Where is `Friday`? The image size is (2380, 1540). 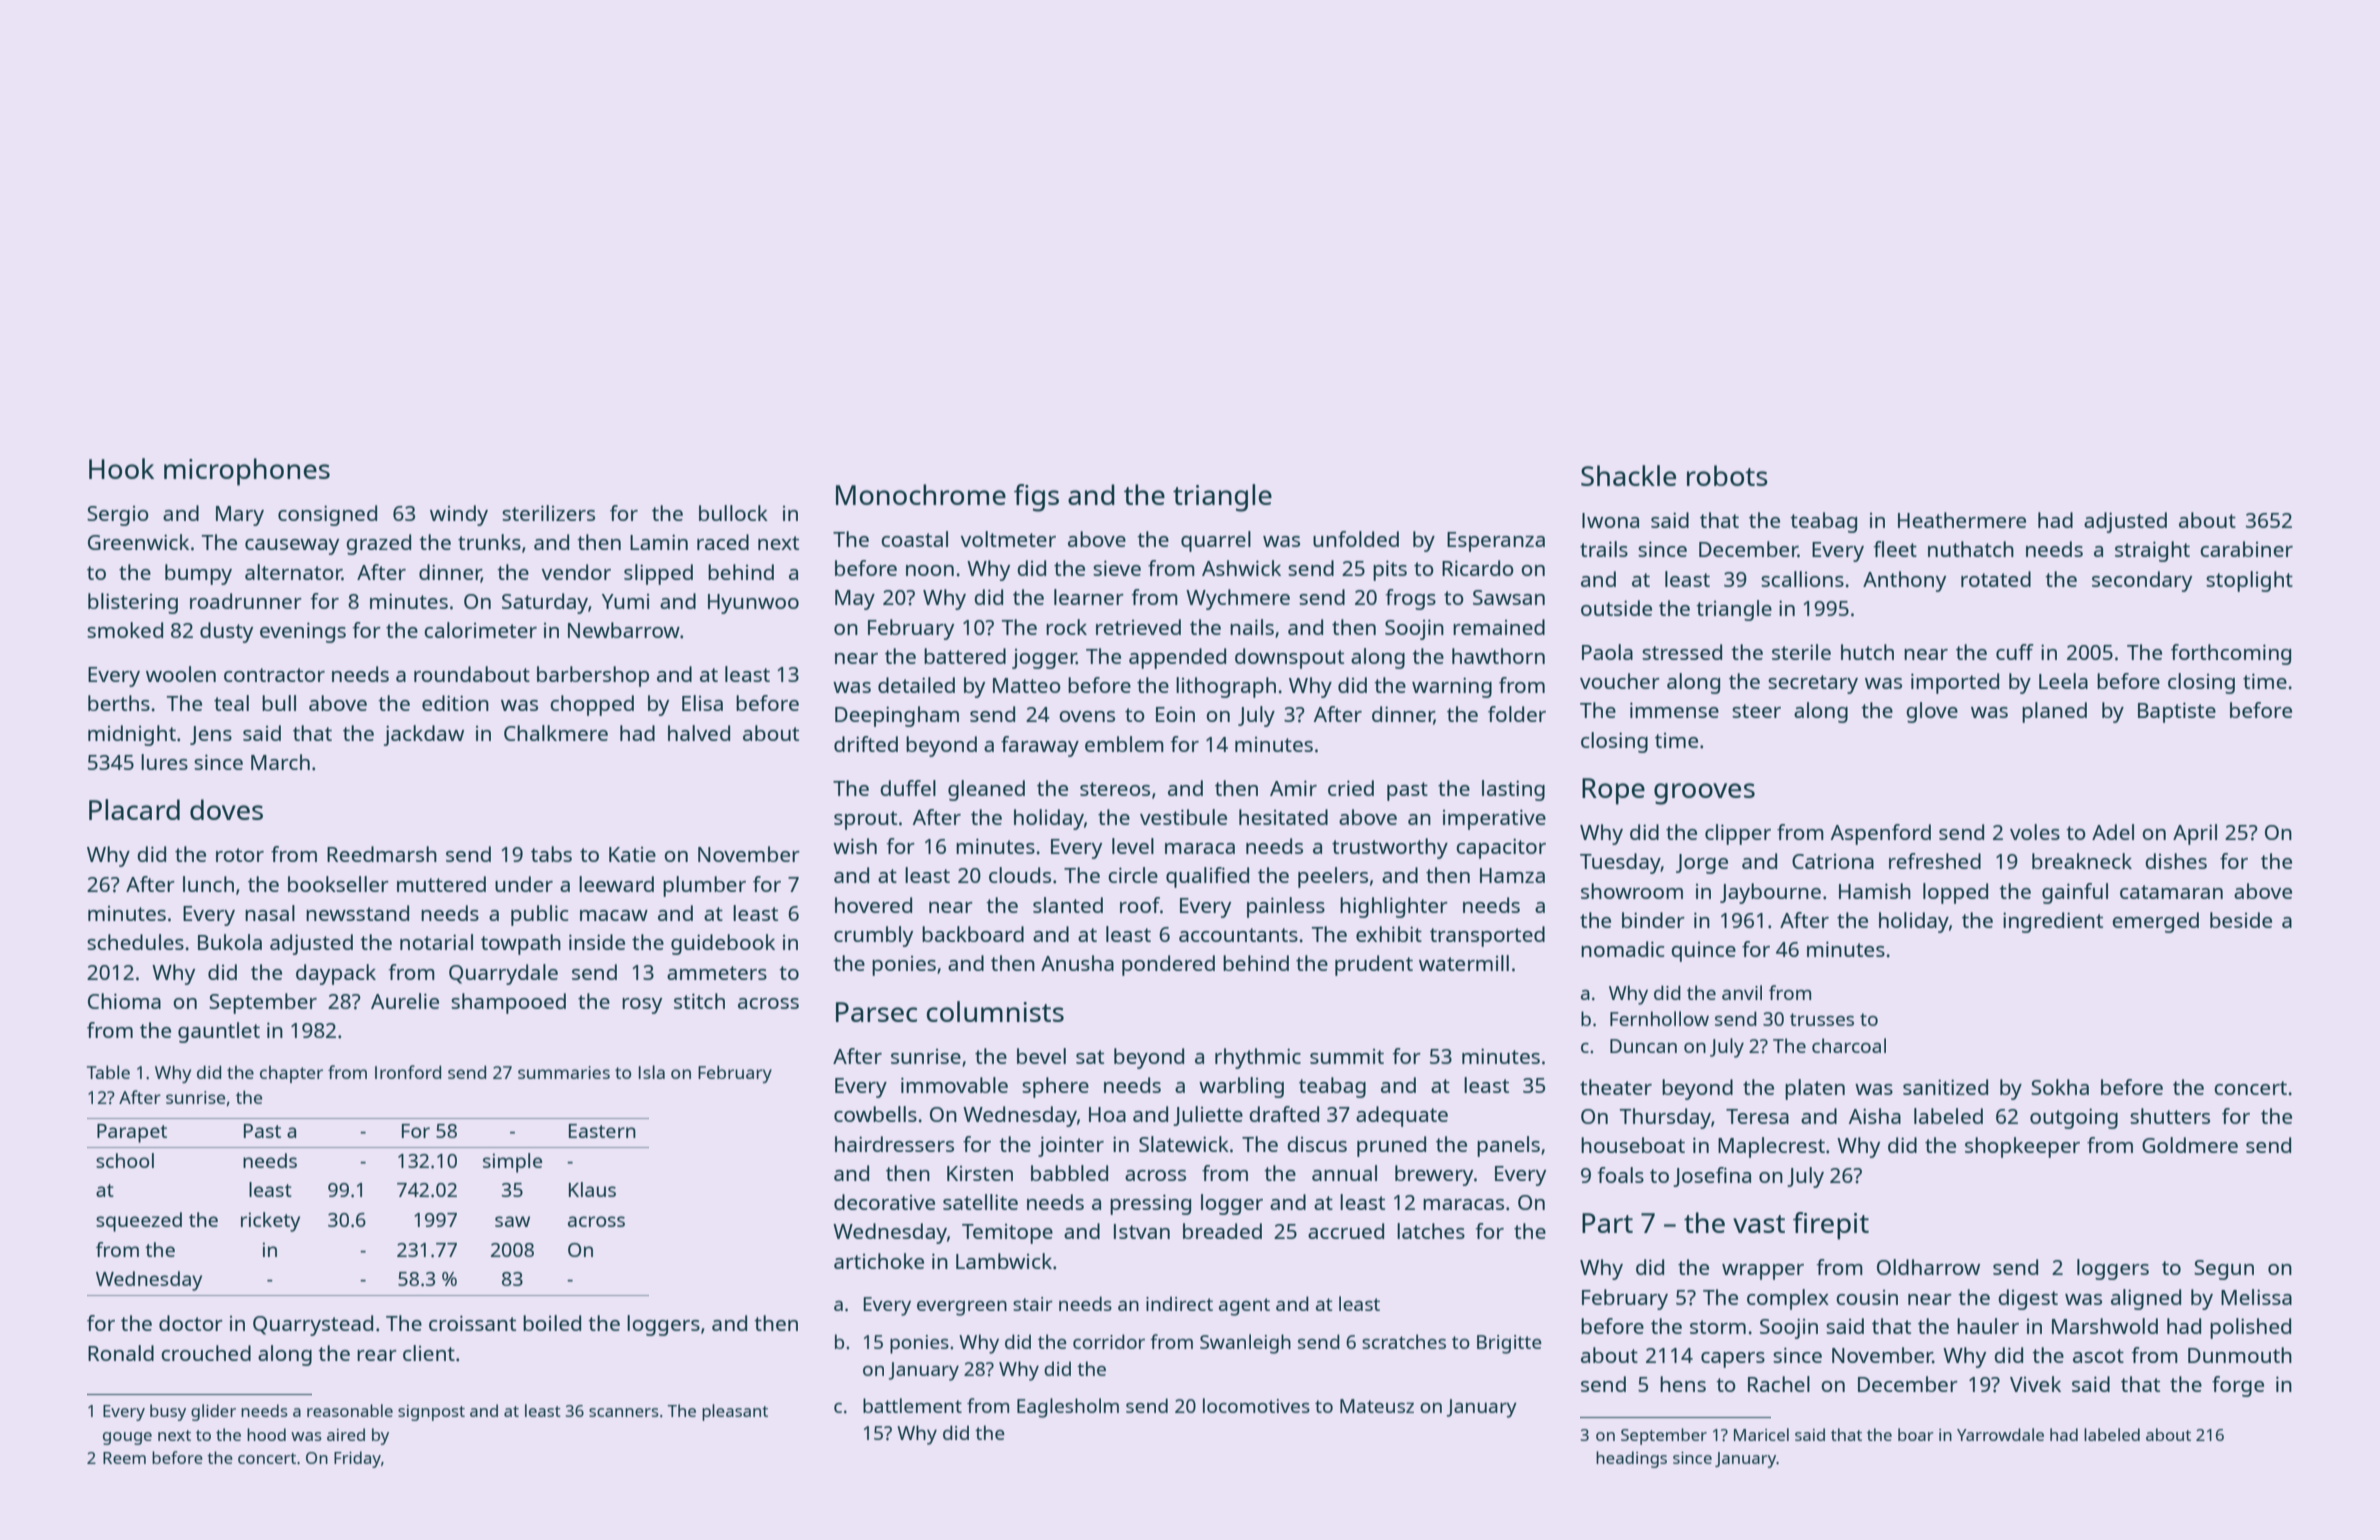 Friday is located at coordinates (357, 1459).
